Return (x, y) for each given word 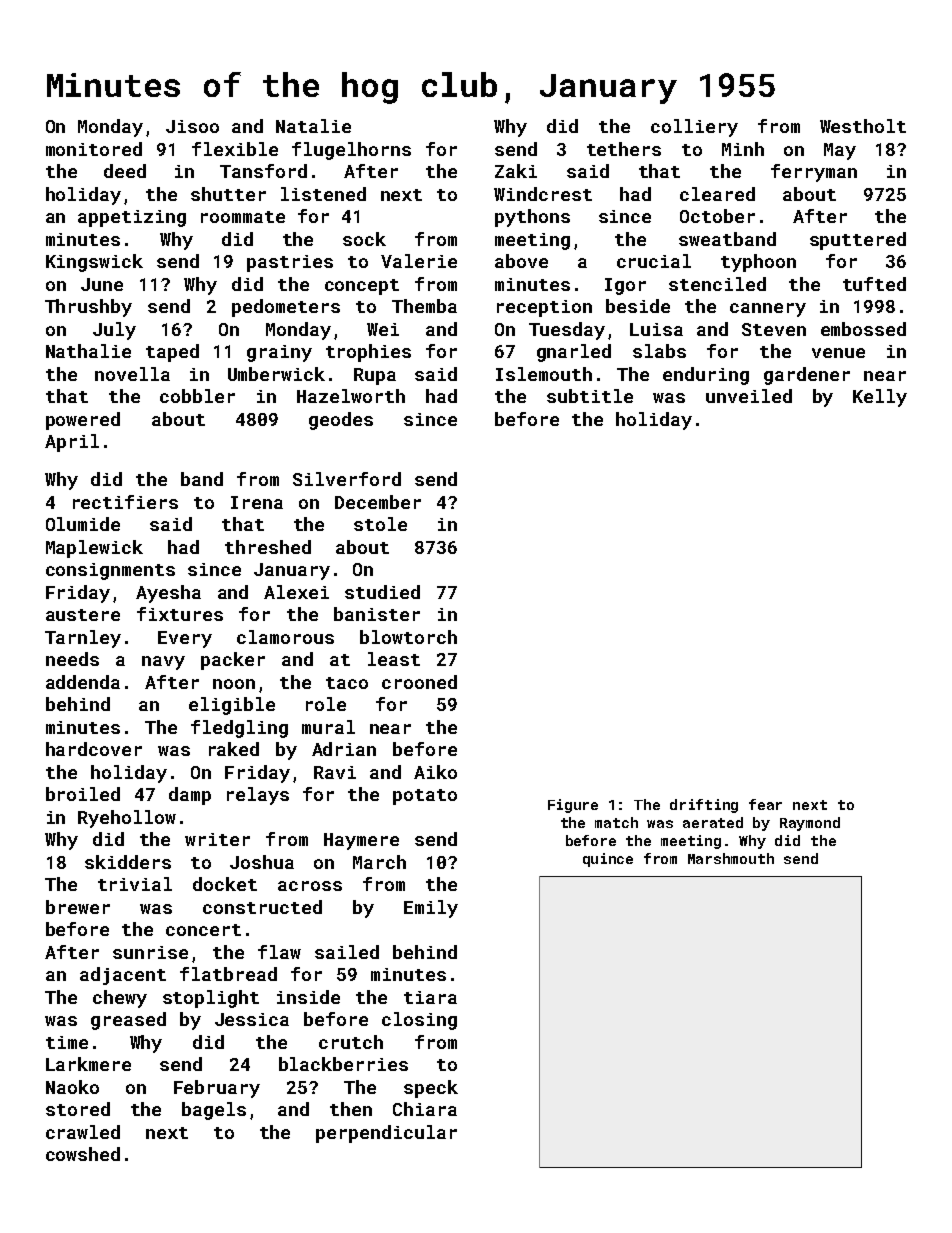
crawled (83, 1132)
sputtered (858, 241)
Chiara (425, 1109)
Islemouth (544, 374)
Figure (573, 806)
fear (765, 804)
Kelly (880, 398)
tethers (624, 149)
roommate (243, 217)
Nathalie (88, 351)
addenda (83, 682)
